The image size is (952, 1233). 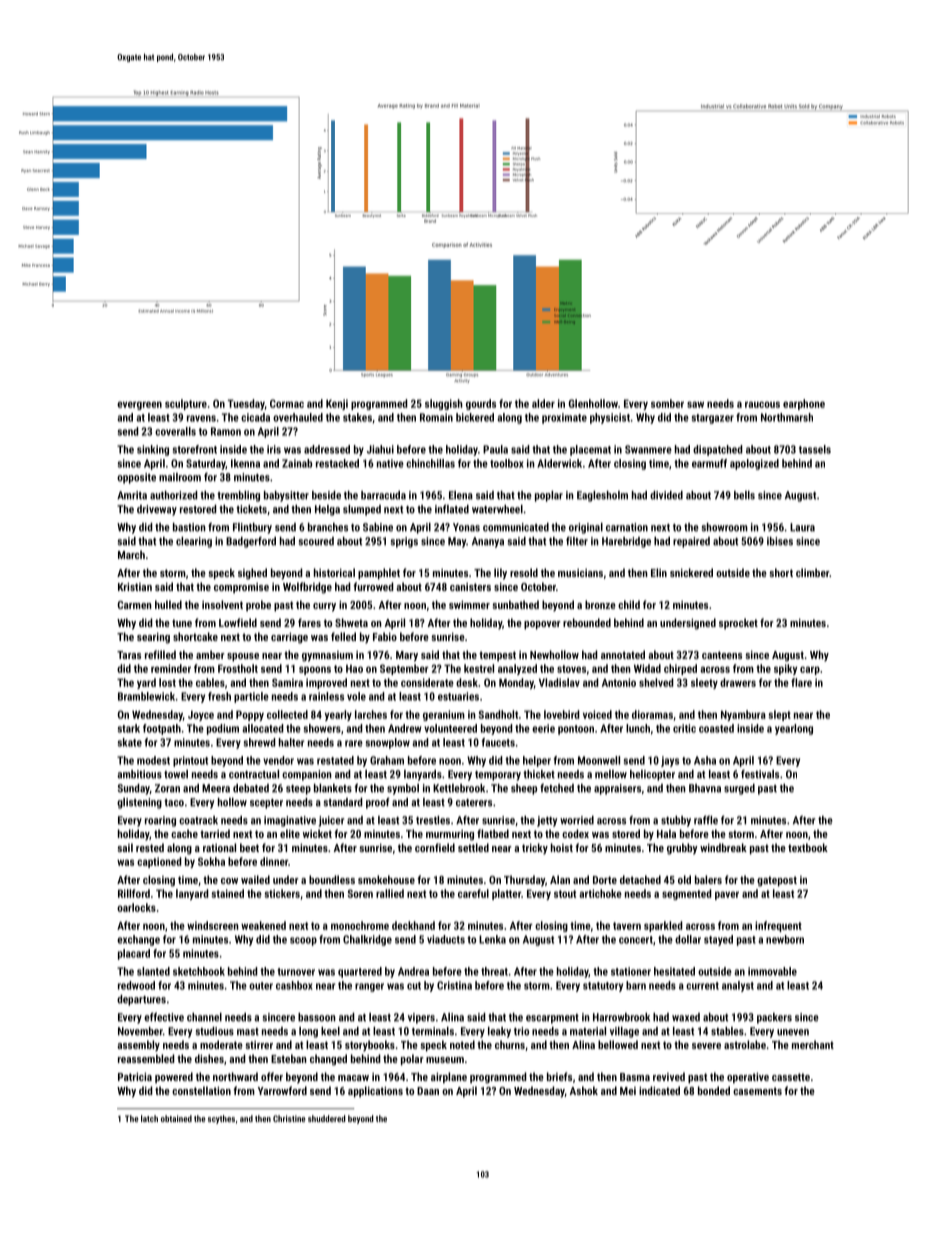 What do you see at coordinates (135, 586) in the screenshot?
I see `Kristian` at bounding box center [135, 586].
